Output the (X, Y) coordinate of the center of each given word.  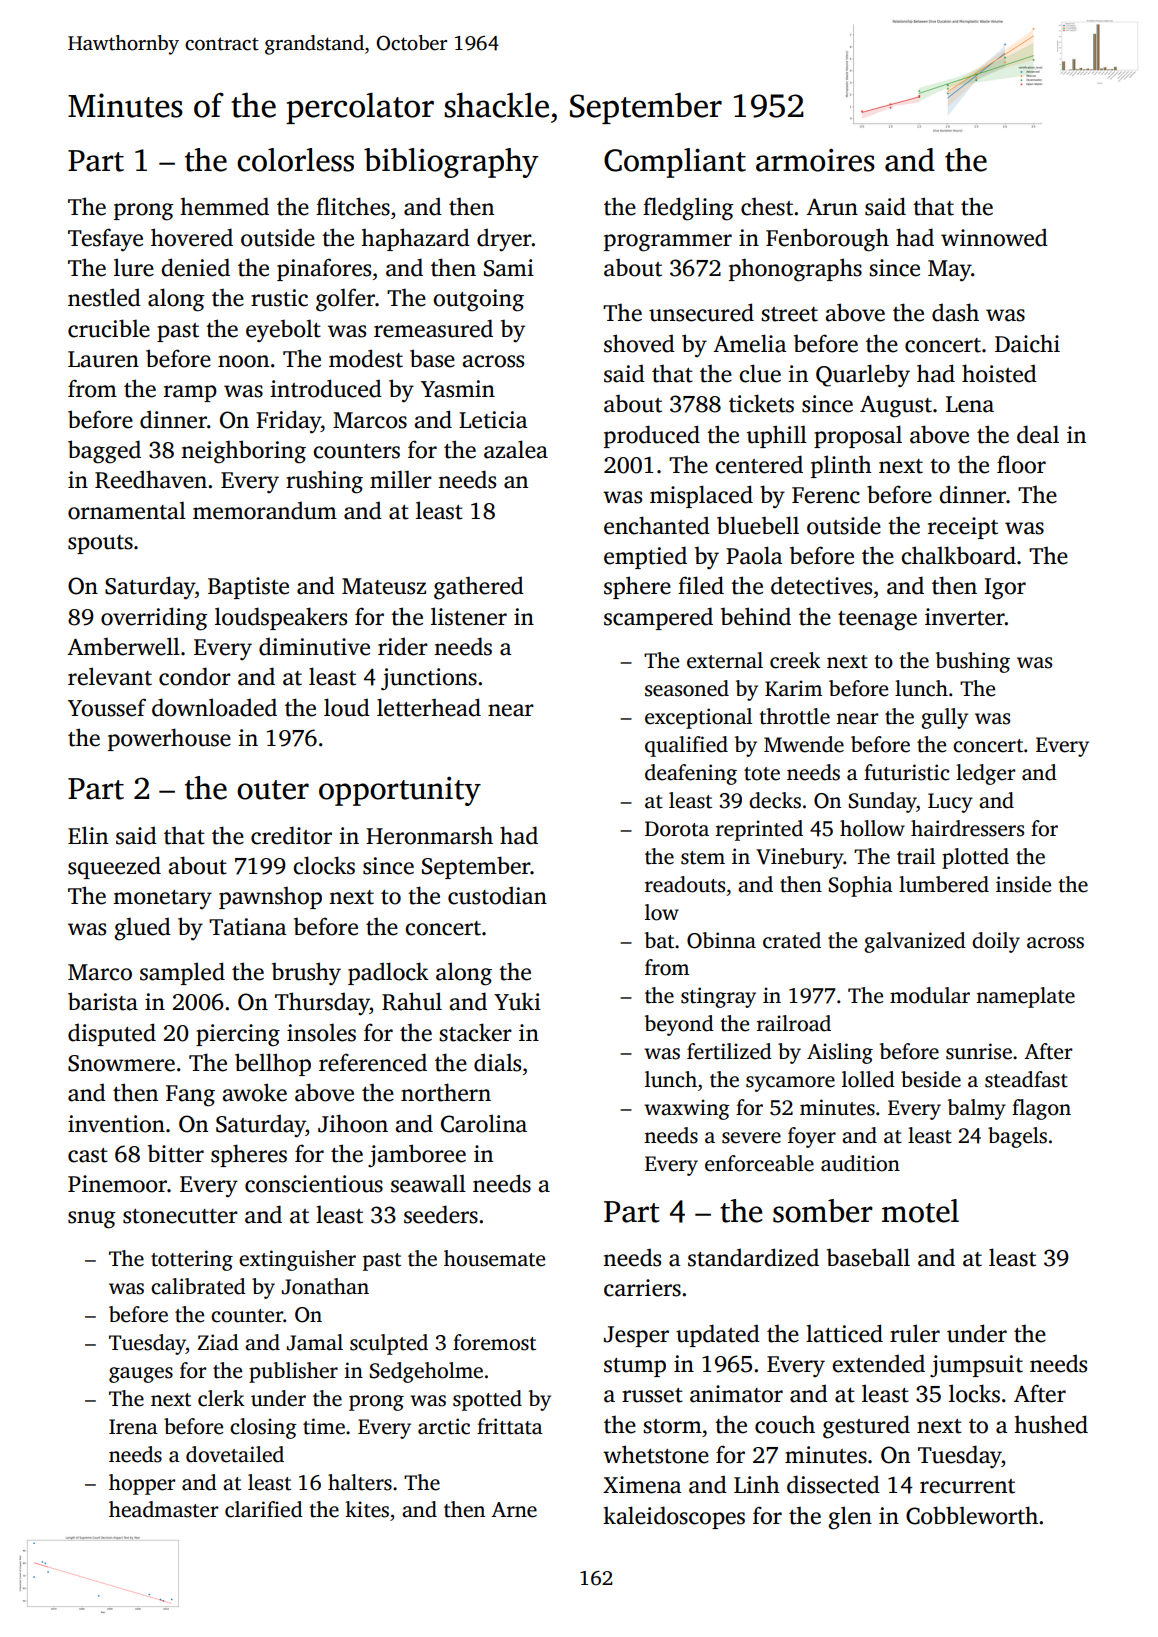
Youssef (107, 707)
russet (652, 1395)
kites (367, 1509)
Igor (1005, 589)
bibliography (451, 163)
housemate (494, 1258)
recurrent (967, 1486)
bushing (973, 662)
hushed (1051, 1424)
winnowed (994, 238)
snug (92, 1220)
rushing (324, 482)
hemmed (224, 206)
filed (701, 585)
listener (469, 616)
